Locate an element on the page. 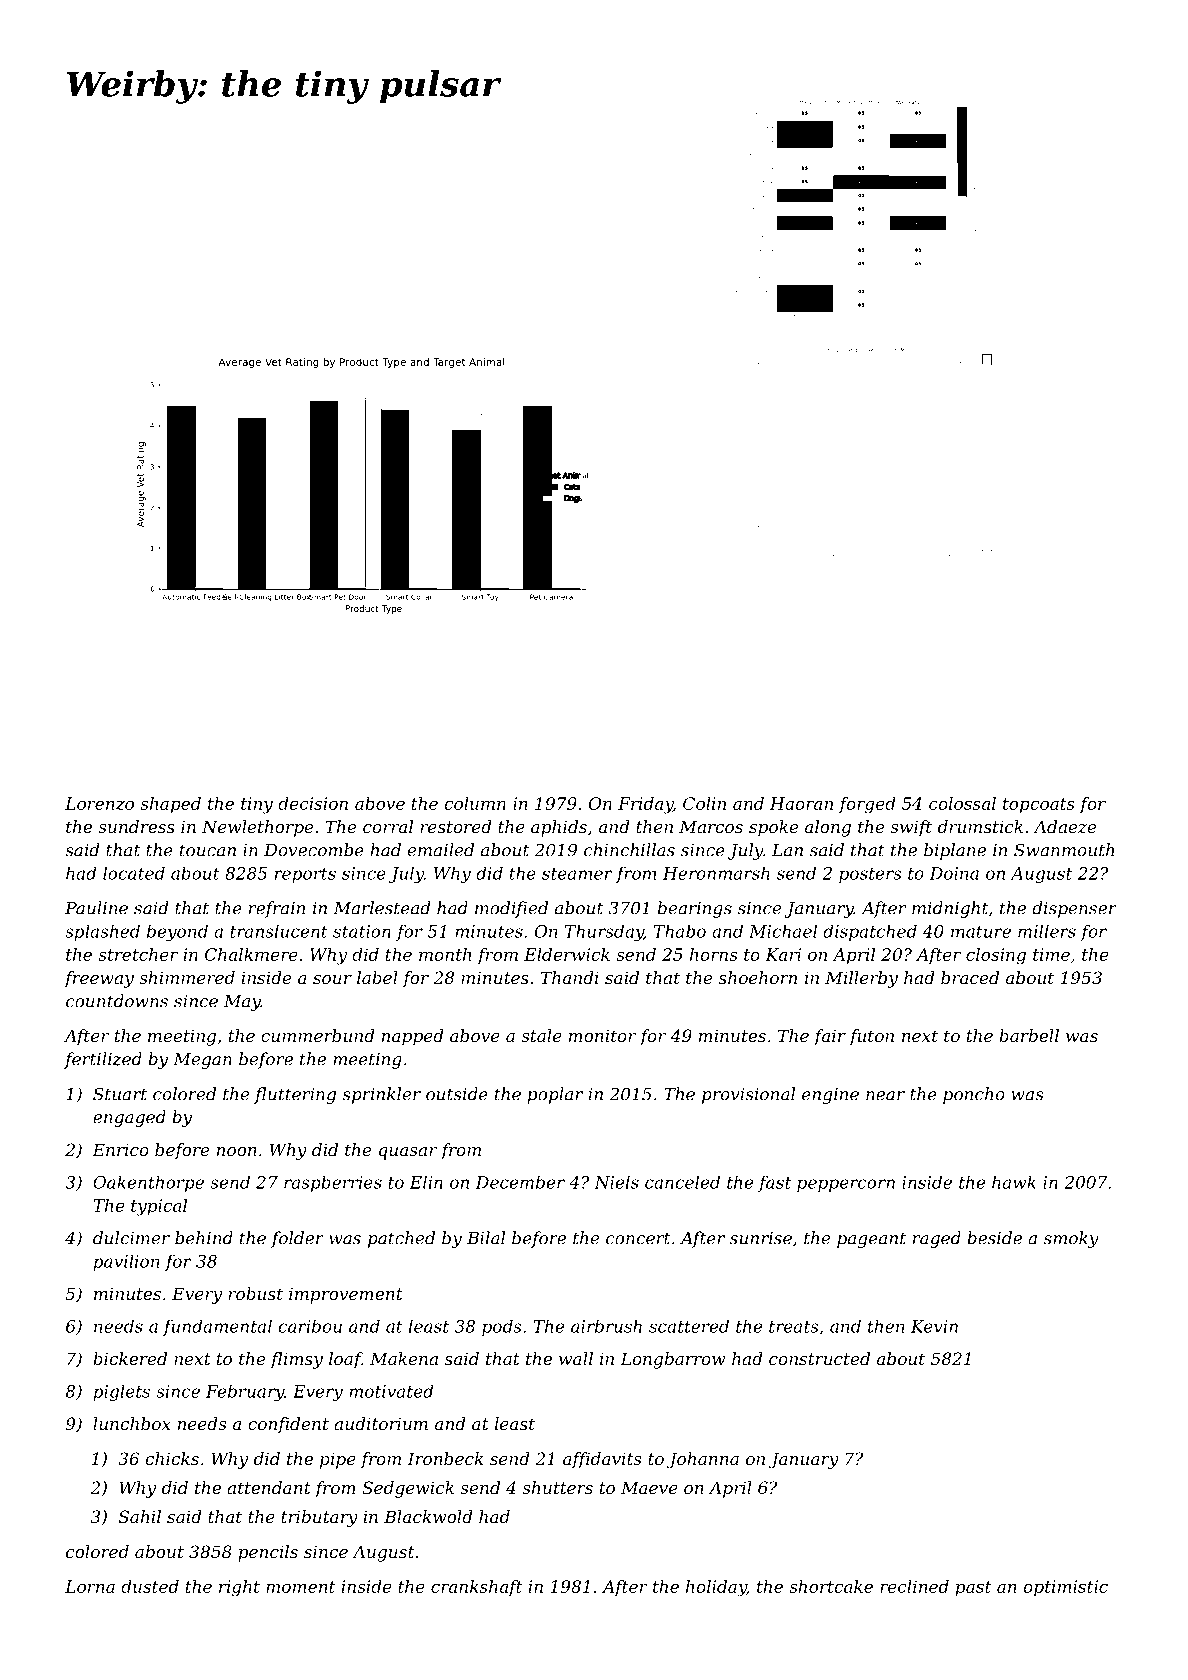 The image size is (1188, 1680). Colin is located at coordinates (704, 803).
